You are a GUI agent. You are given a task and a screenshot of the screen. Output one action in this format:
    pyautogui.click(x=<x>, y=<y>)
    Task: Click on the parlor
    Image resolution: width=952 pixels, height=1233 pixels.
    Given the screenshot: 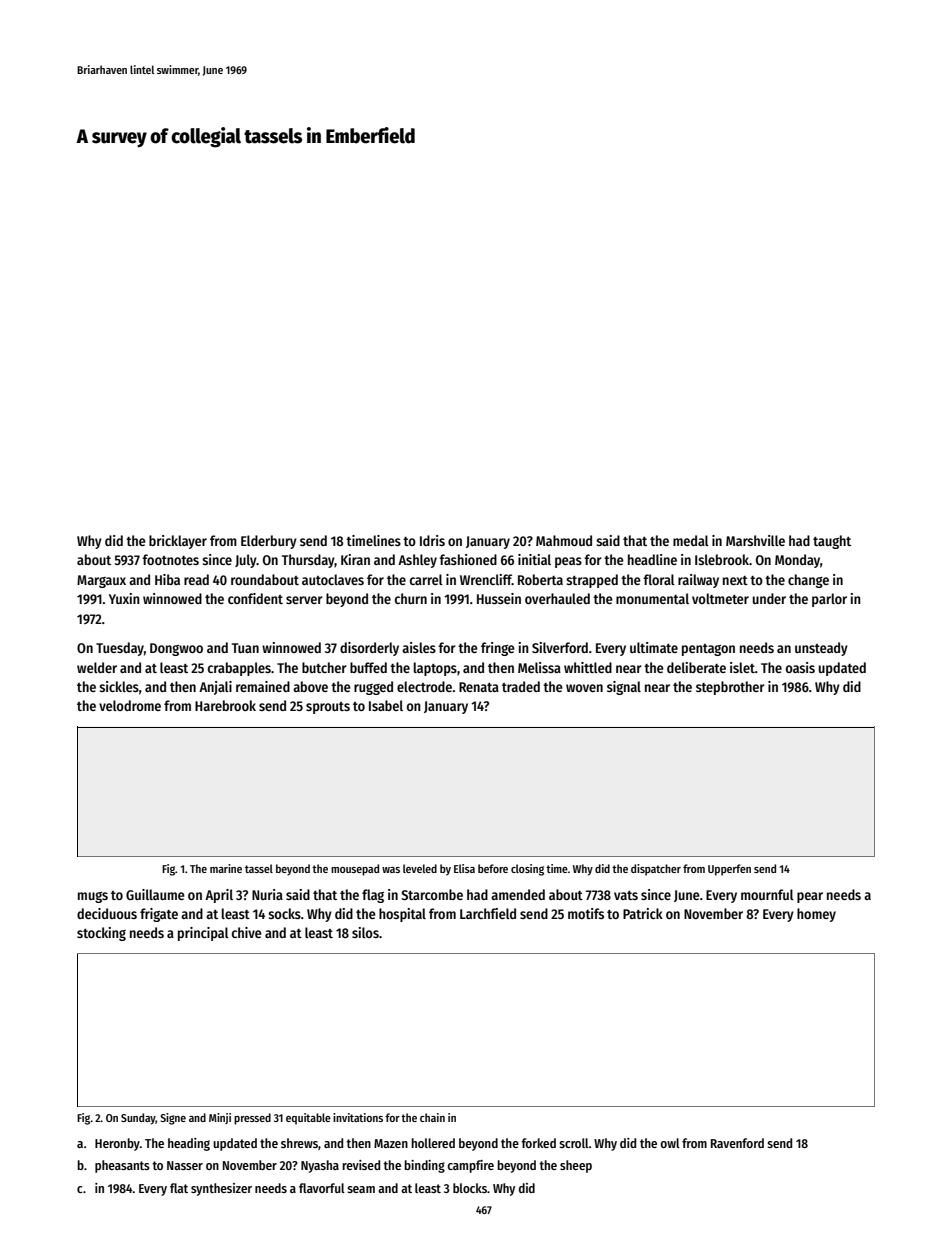 What is the action you would take?
    pyautogui.click(x=829, y=600)
